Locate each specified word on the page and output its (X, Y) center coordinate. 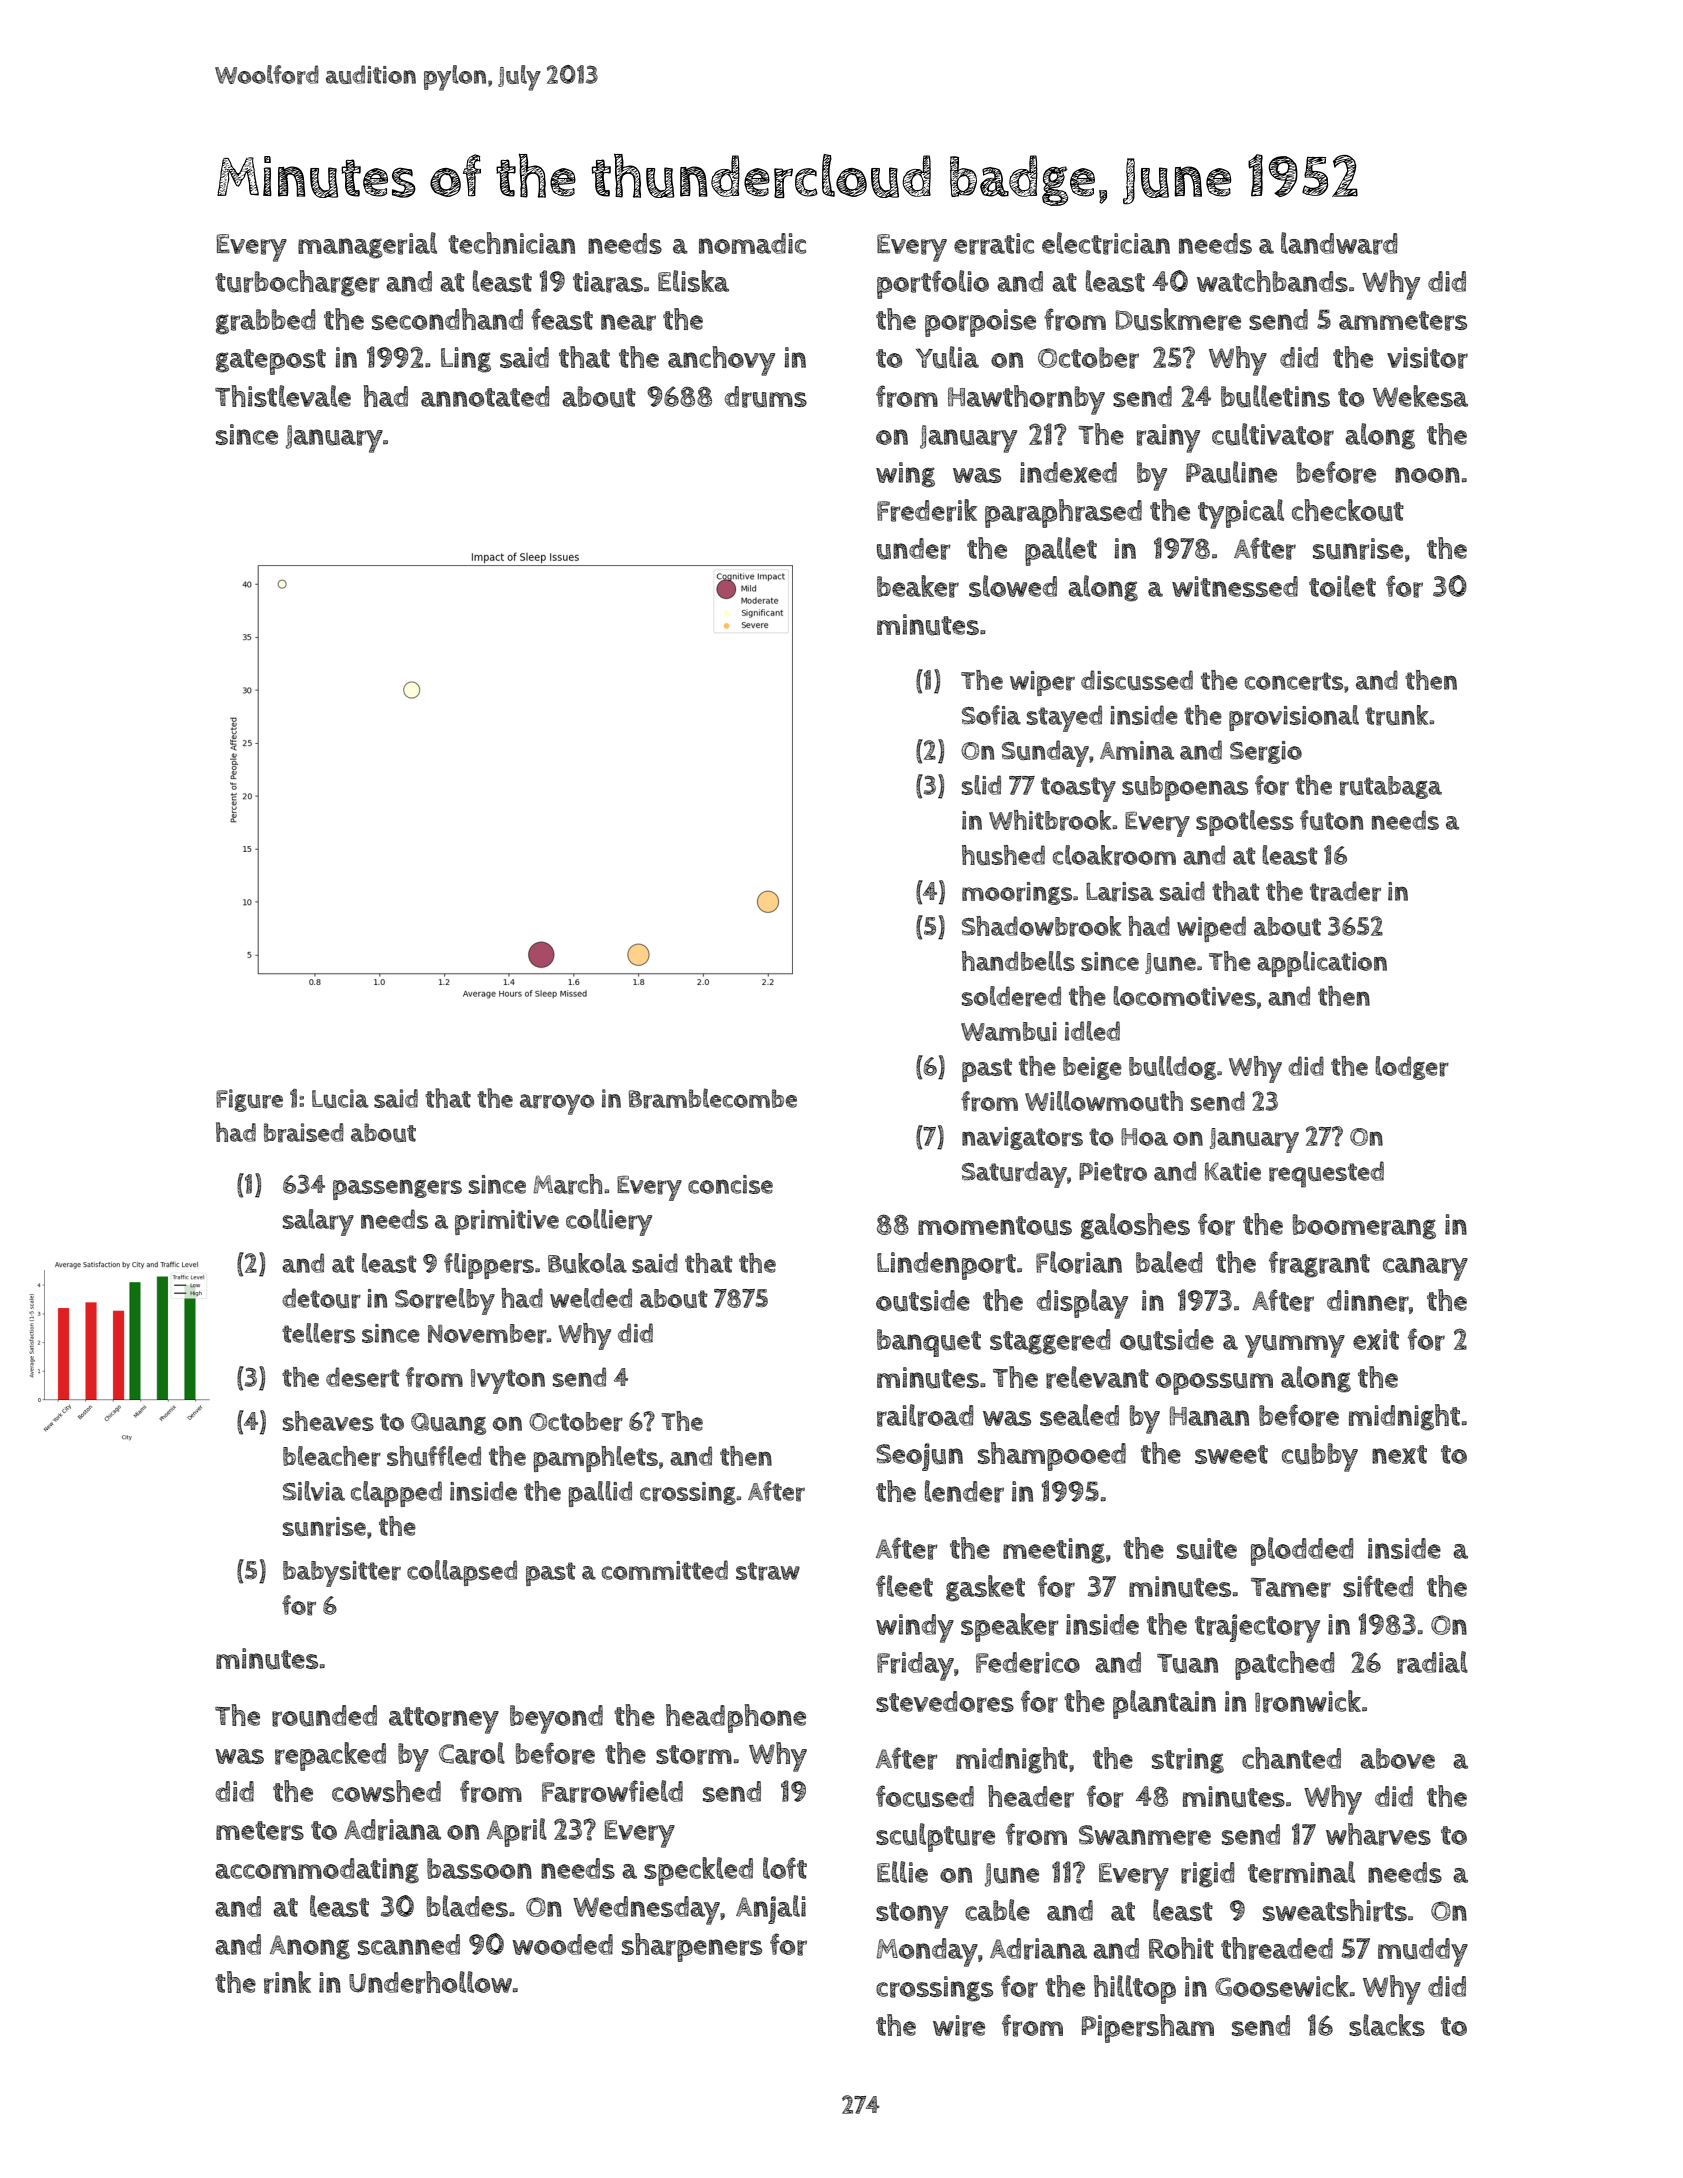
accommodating (317, 1871)
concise (730, 1184)
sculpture (935, 1837)
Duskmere (1178, 319)
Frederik (927, 510)
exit (1376, 1339)
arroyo (557, 1104)
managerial (367, 245)
